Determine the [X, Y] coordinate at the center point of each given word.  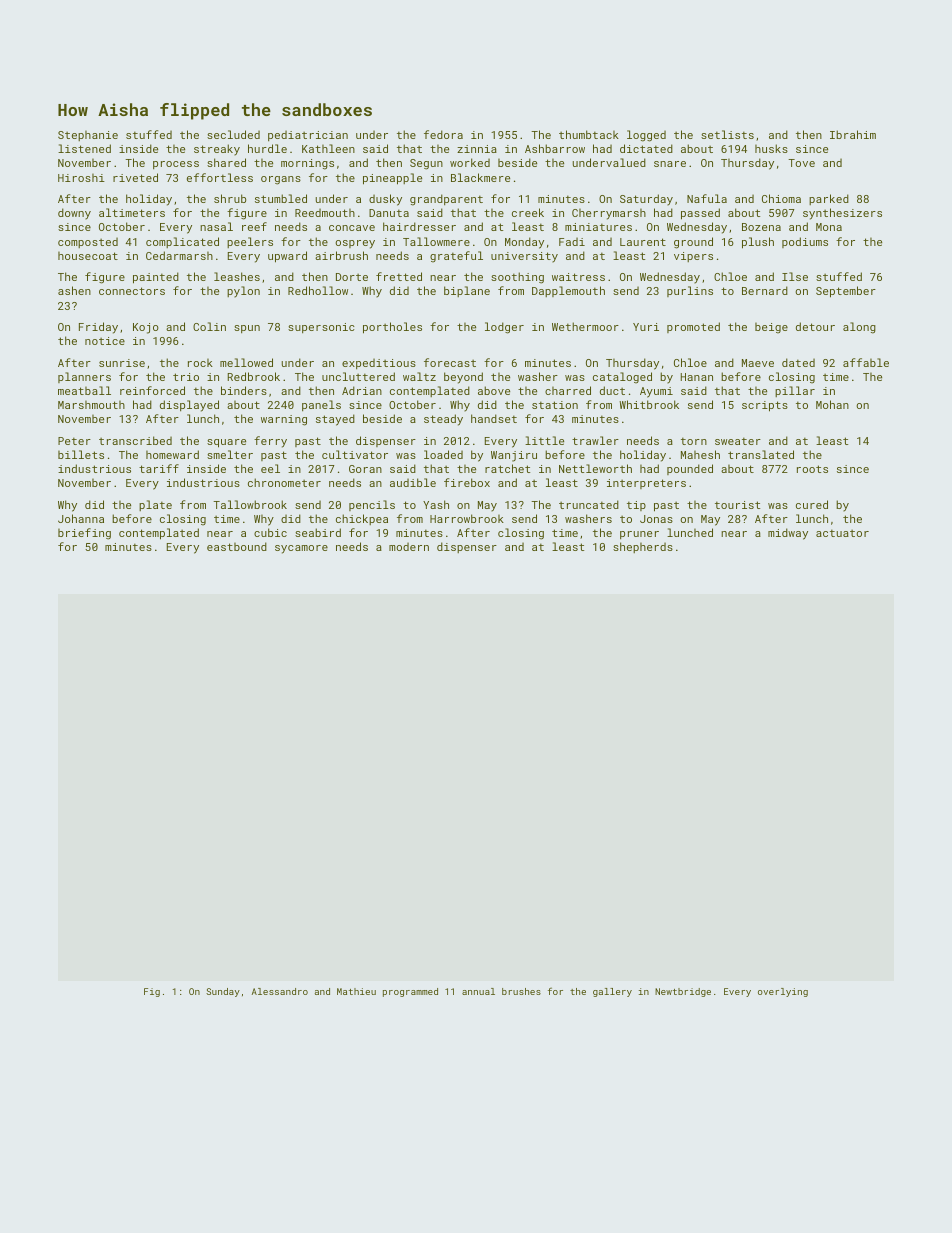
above [494, 390]
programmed [410, 992]
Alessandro [280, 991]
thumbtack [589, 134]
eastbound [237, 546]
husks [771, 148]
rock [200, 363]
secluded [233, 134]
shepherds [643, 547]
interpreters [646, 484]
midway [788, 534]
